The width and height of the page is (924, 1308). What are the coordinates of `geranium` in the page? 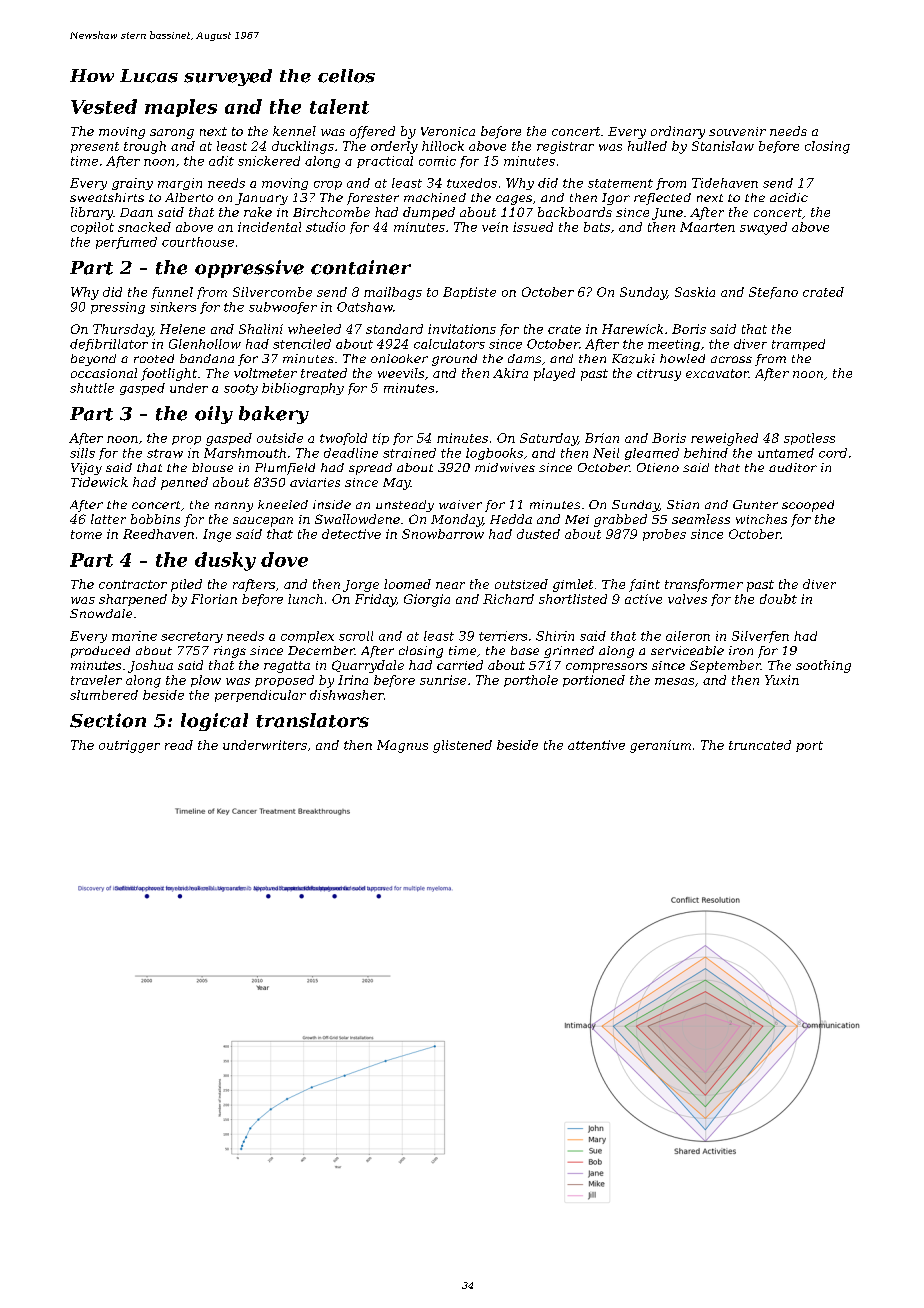 It's located at (660, 746).
